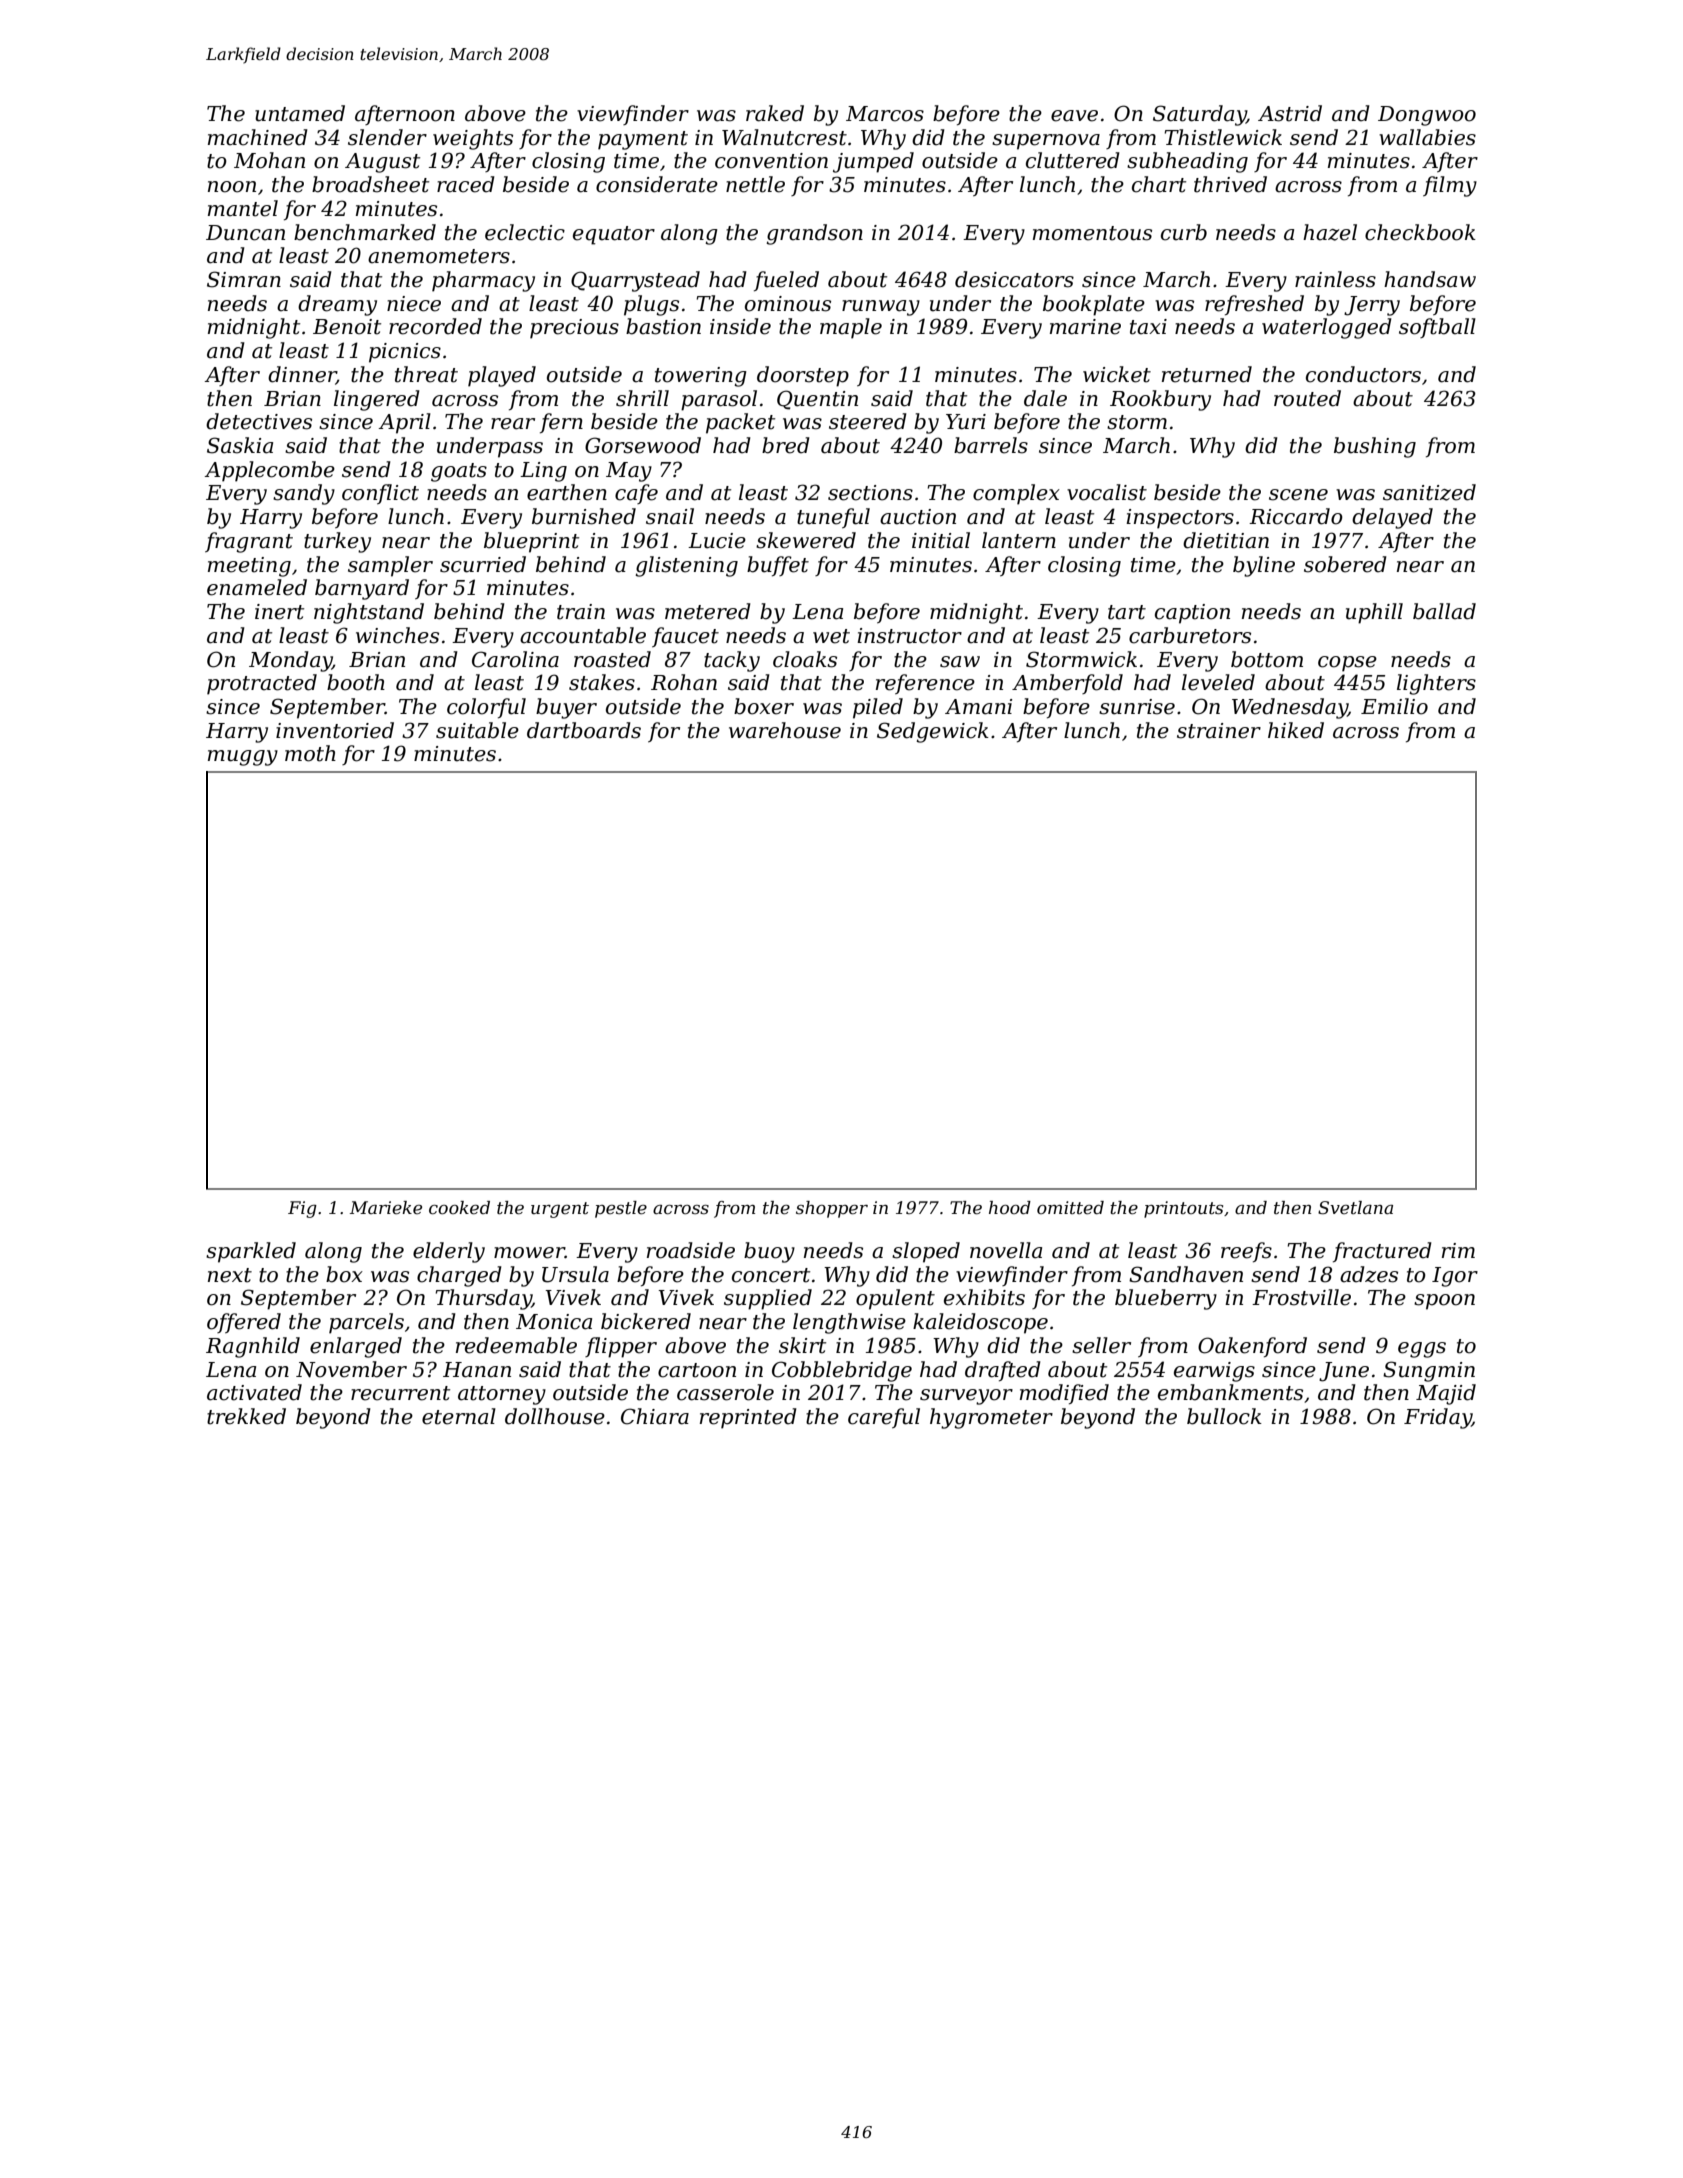  What do you see at coordinates (1127, 612) in the document?
I see `tart` at bounding box center [1127, 612].
